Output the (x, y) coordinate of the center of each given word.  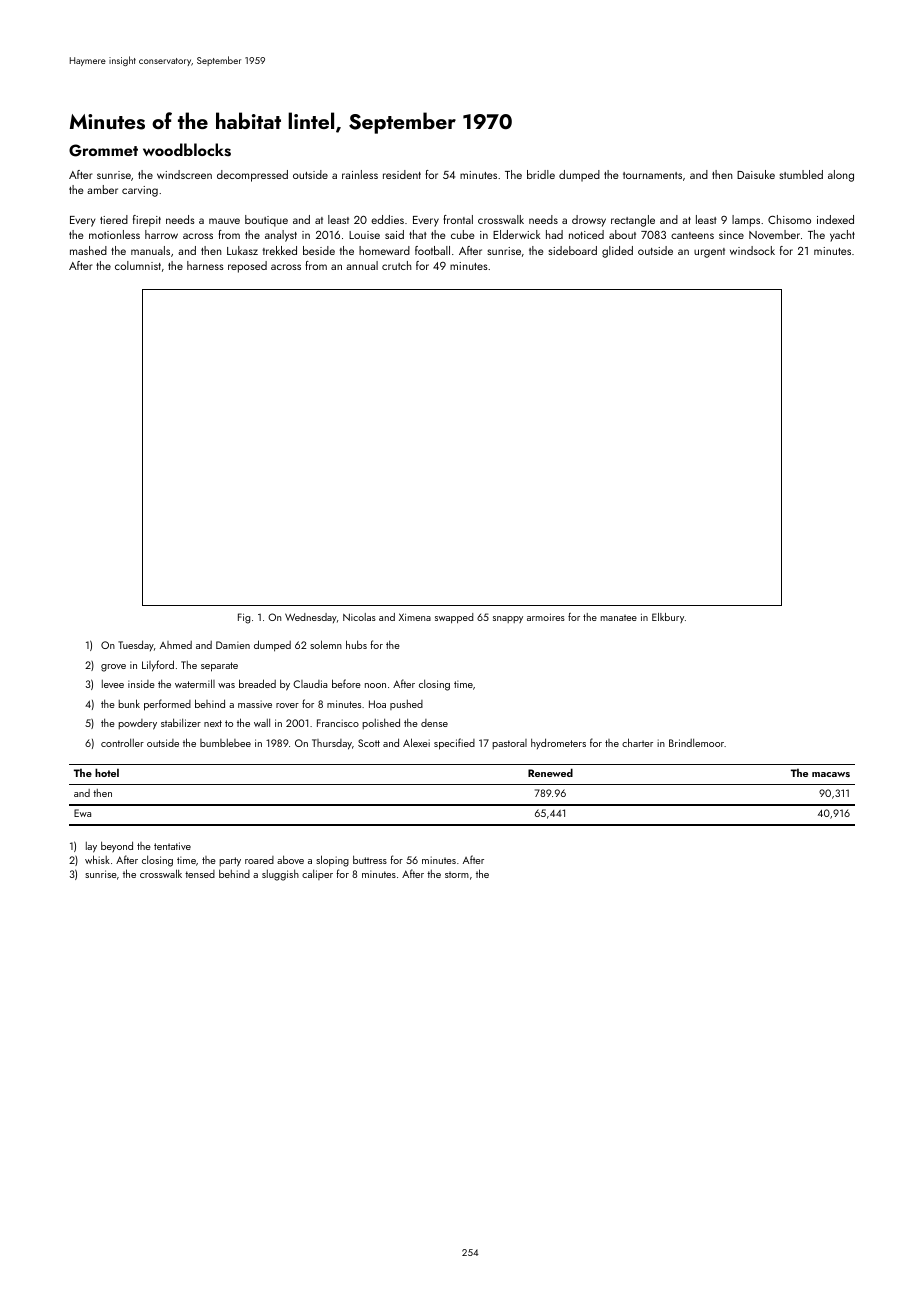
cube (462, 234)
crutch (397, 265)
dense (434, 723)
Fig (244, 618)
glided (617, 252)
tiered (114, 219)
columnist (138, 265)
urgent (709, 253)
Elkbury (668, 618)
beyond (117, 846)
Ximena (415, 617)
